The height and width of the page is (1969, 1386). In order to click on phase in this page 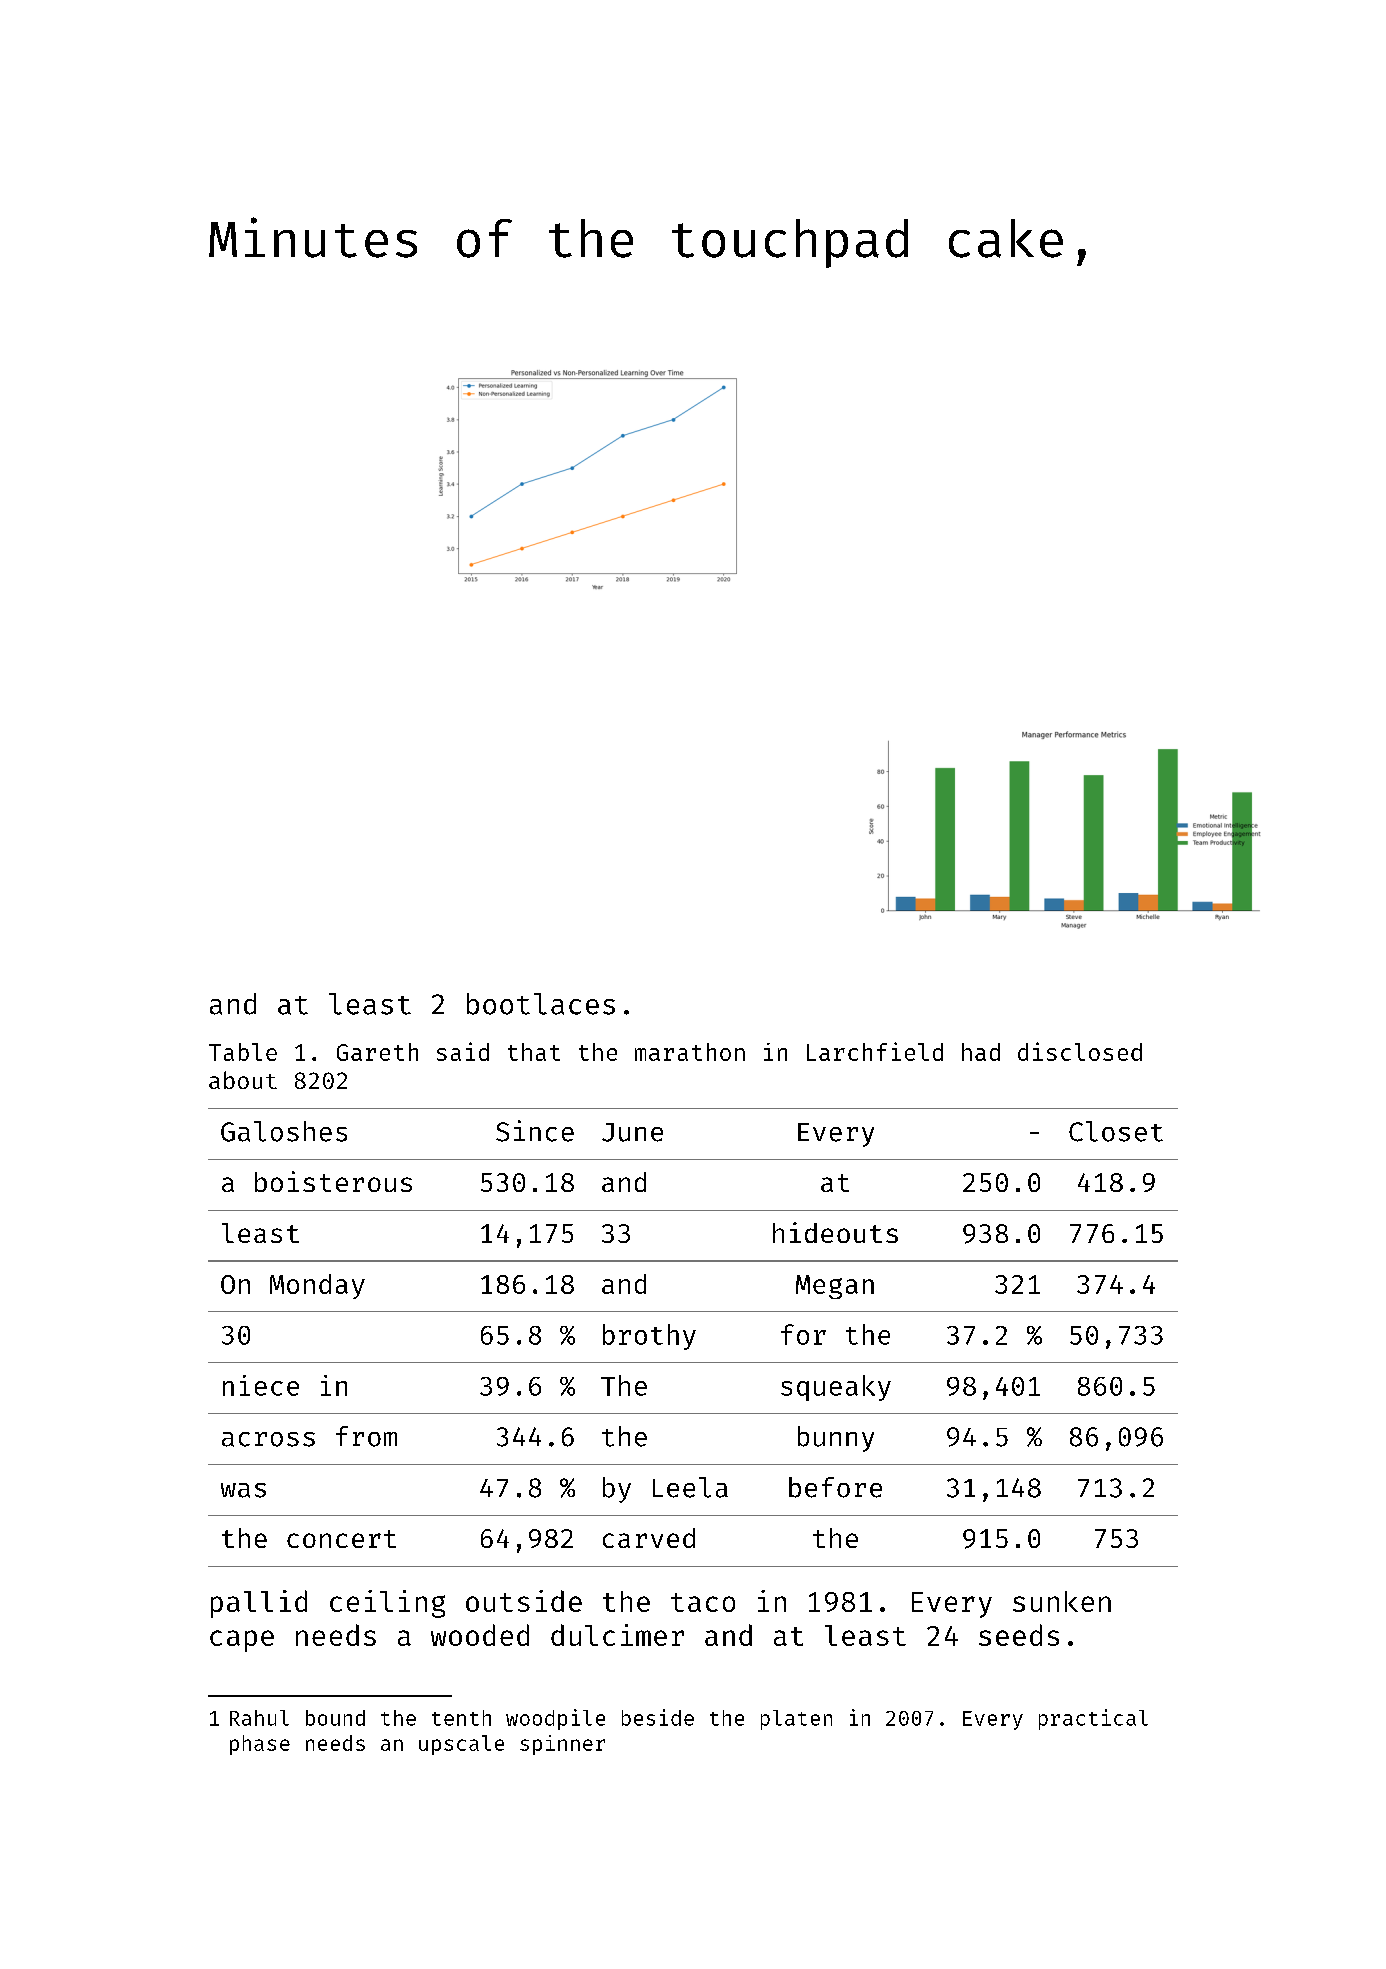, I will do `click(260, 1745)`.
